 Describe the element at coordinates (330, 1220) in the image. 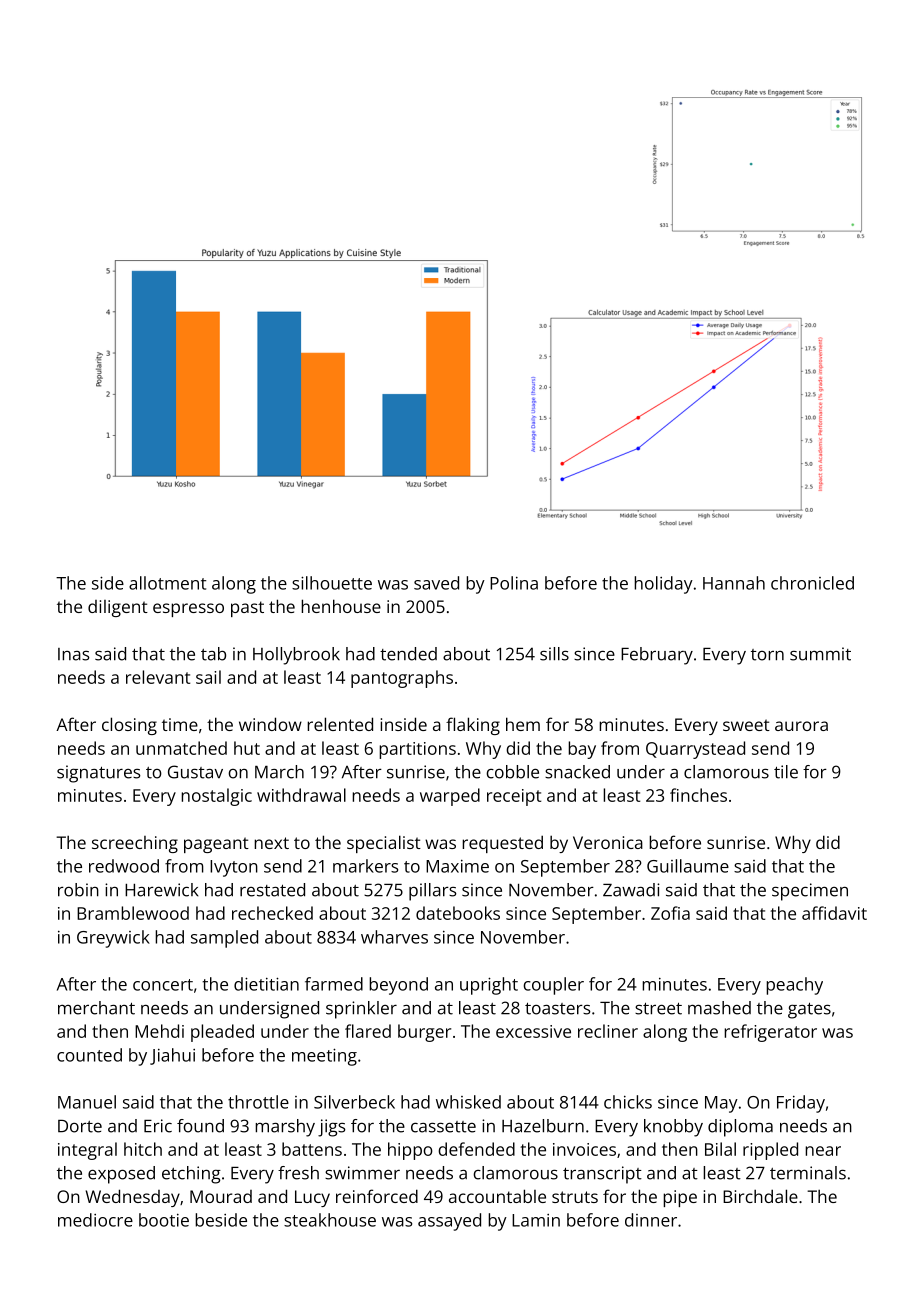

I see `steakhouse` at that location.
